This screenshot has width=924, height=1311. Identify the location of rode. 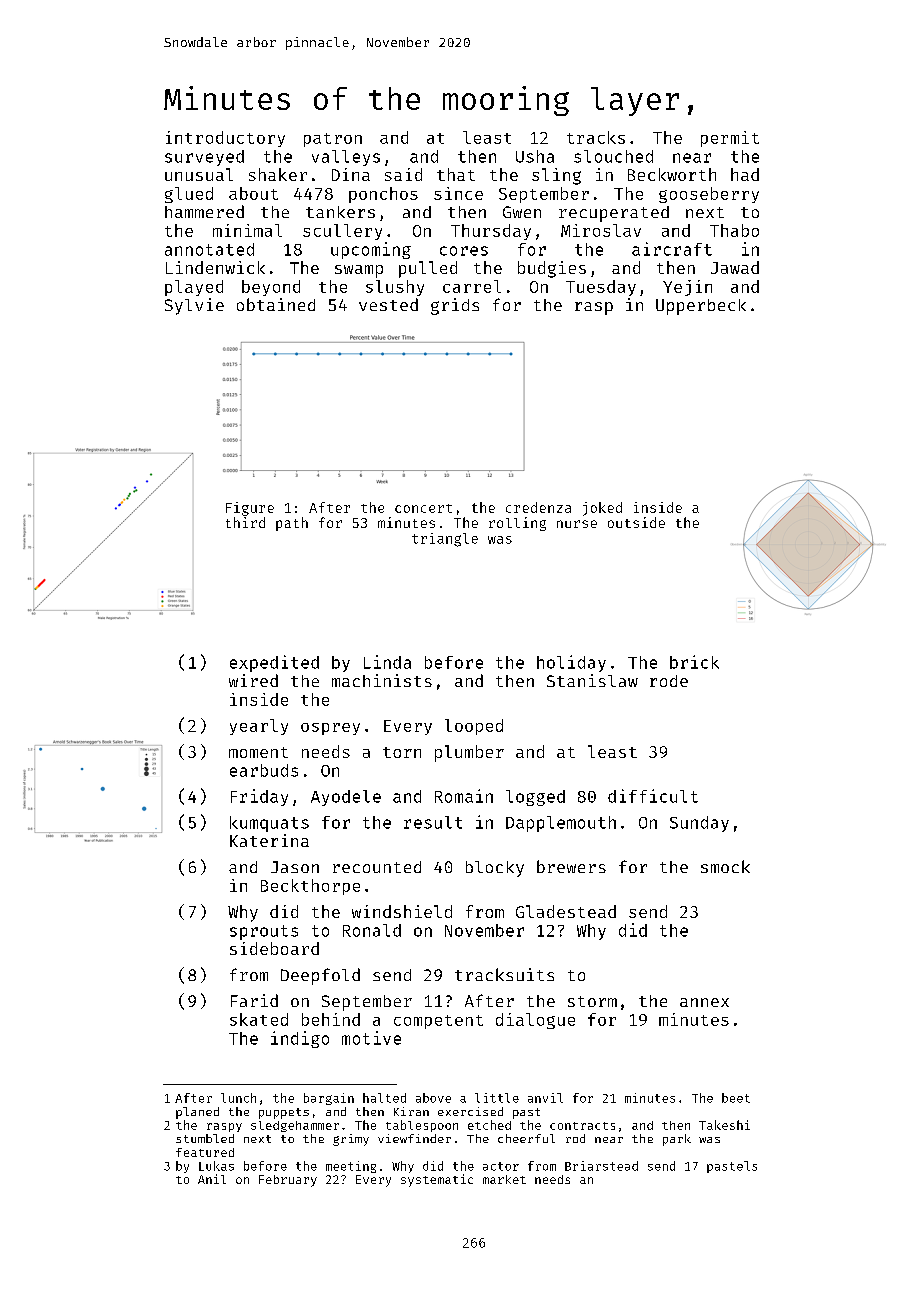
(669, 681).
